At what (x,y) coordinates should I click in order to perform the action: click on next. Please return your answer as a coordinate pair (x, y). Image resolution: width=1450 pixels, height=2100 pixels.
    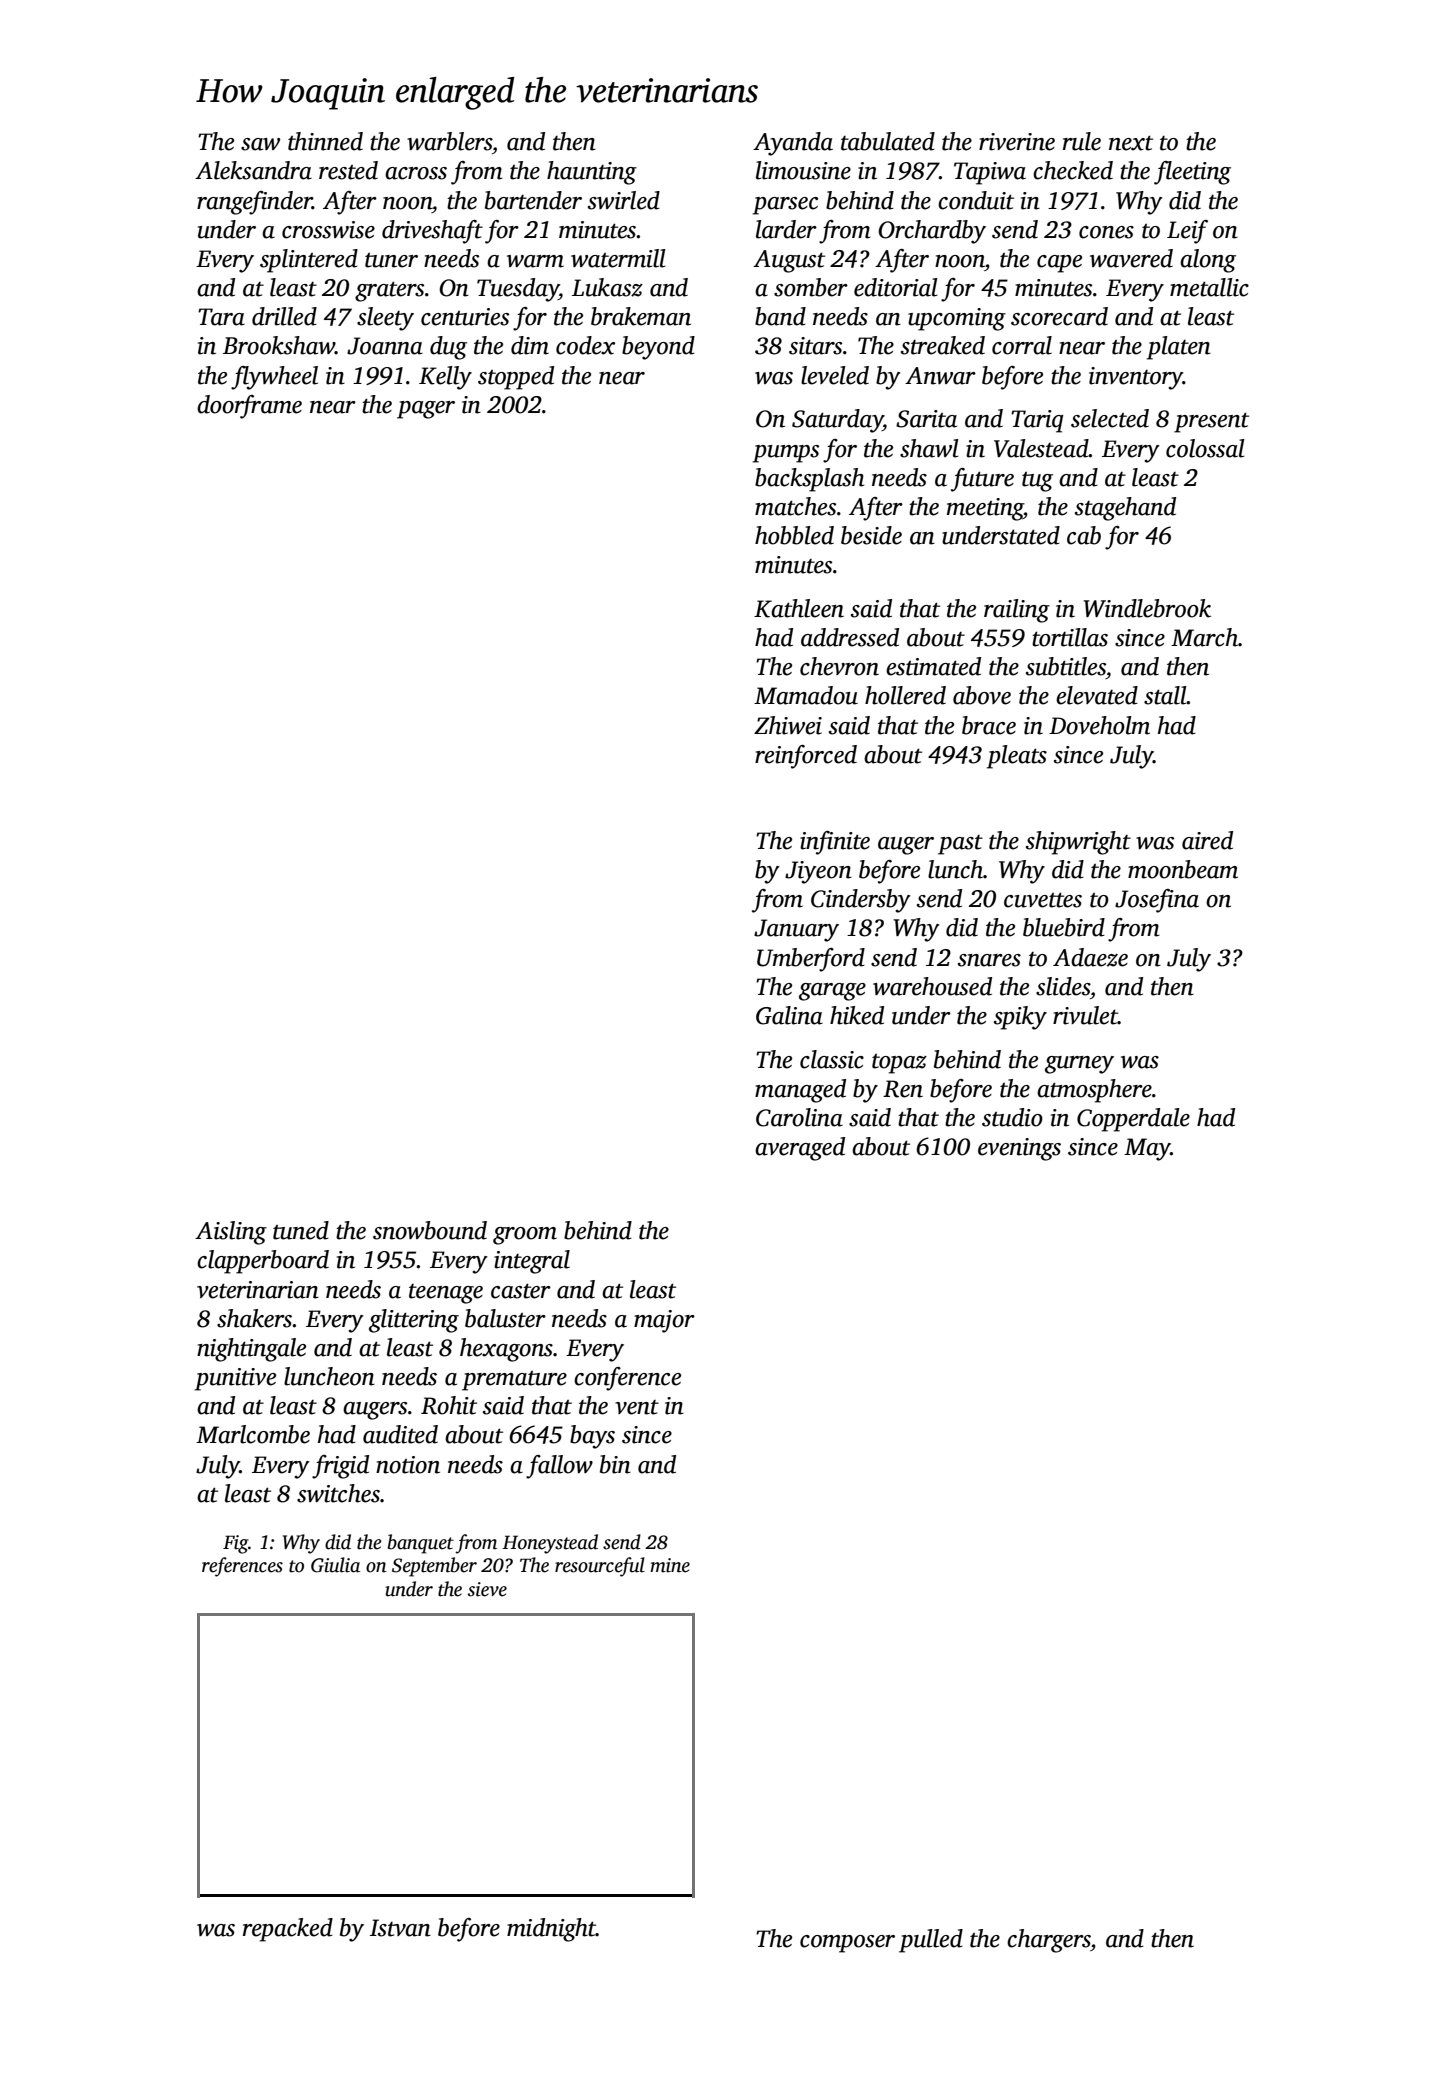
    Looking at the image, I should click on (1131, 143).
